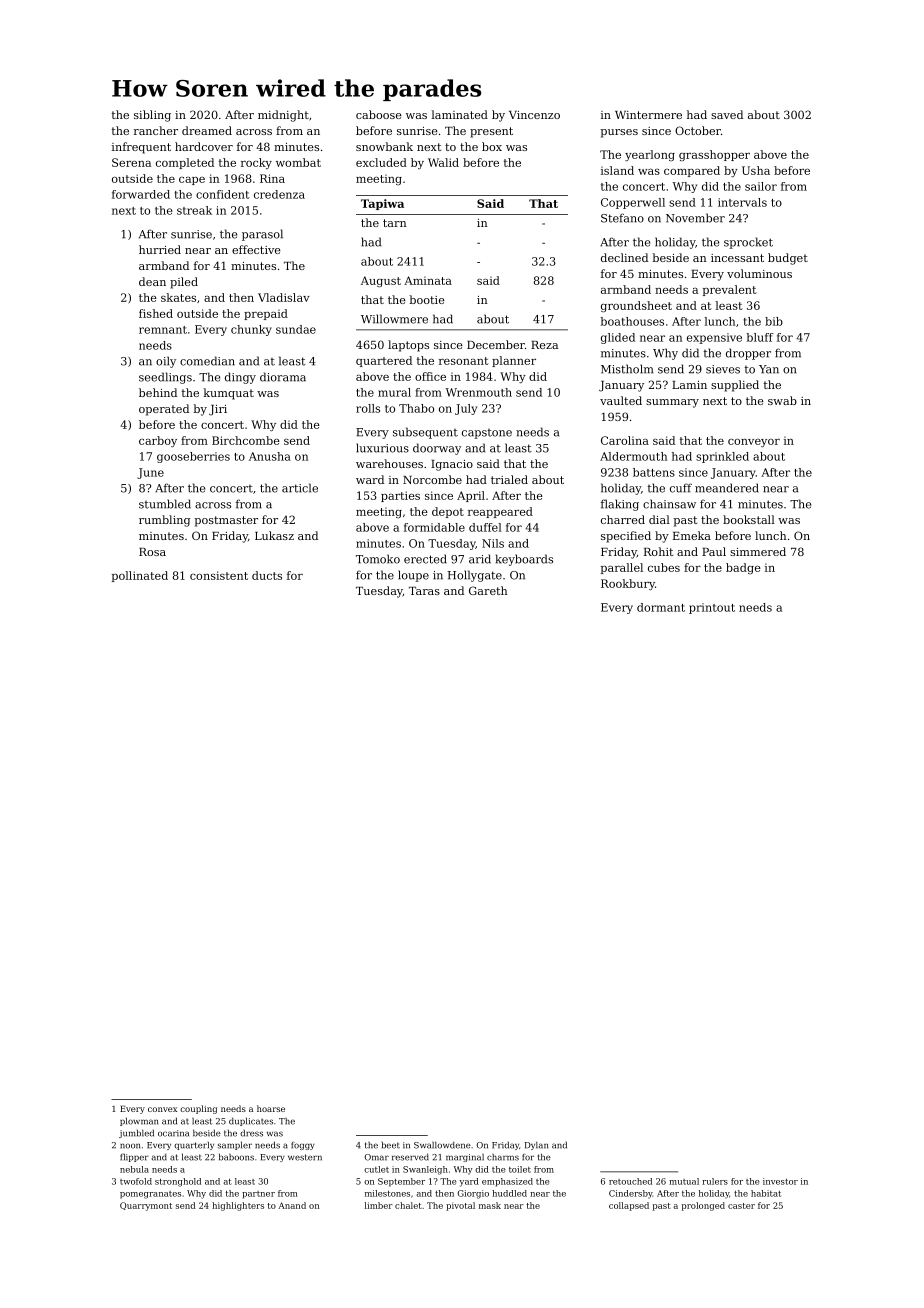 This screenshot has height=1308, width=924. What do you see at coordinates (424, 591) in the screenshot?
I see `Taras` at bounding box center [424, 591].
